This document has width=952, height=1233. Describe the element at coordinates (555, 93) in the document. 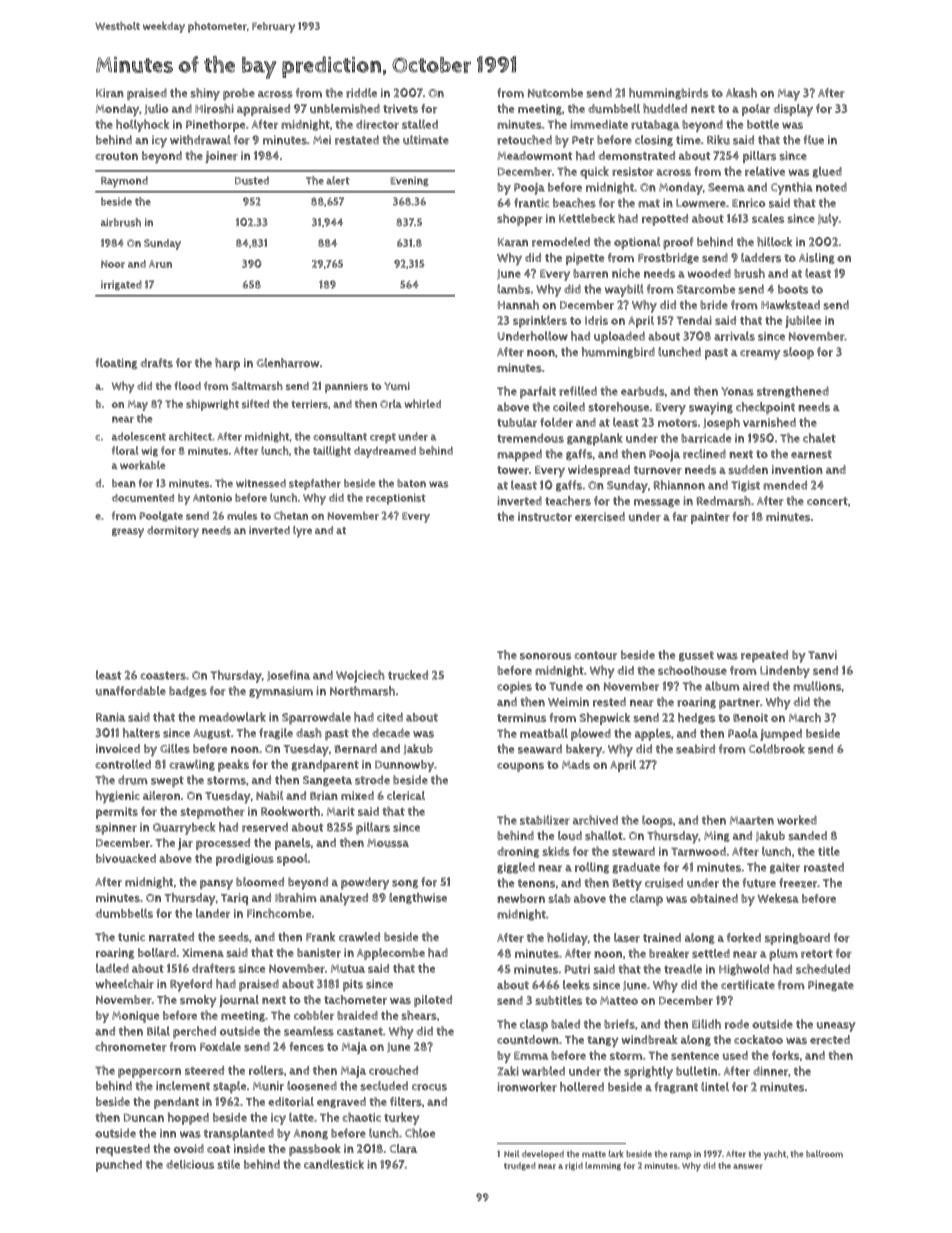

I see `Nutcombe` at that location.
